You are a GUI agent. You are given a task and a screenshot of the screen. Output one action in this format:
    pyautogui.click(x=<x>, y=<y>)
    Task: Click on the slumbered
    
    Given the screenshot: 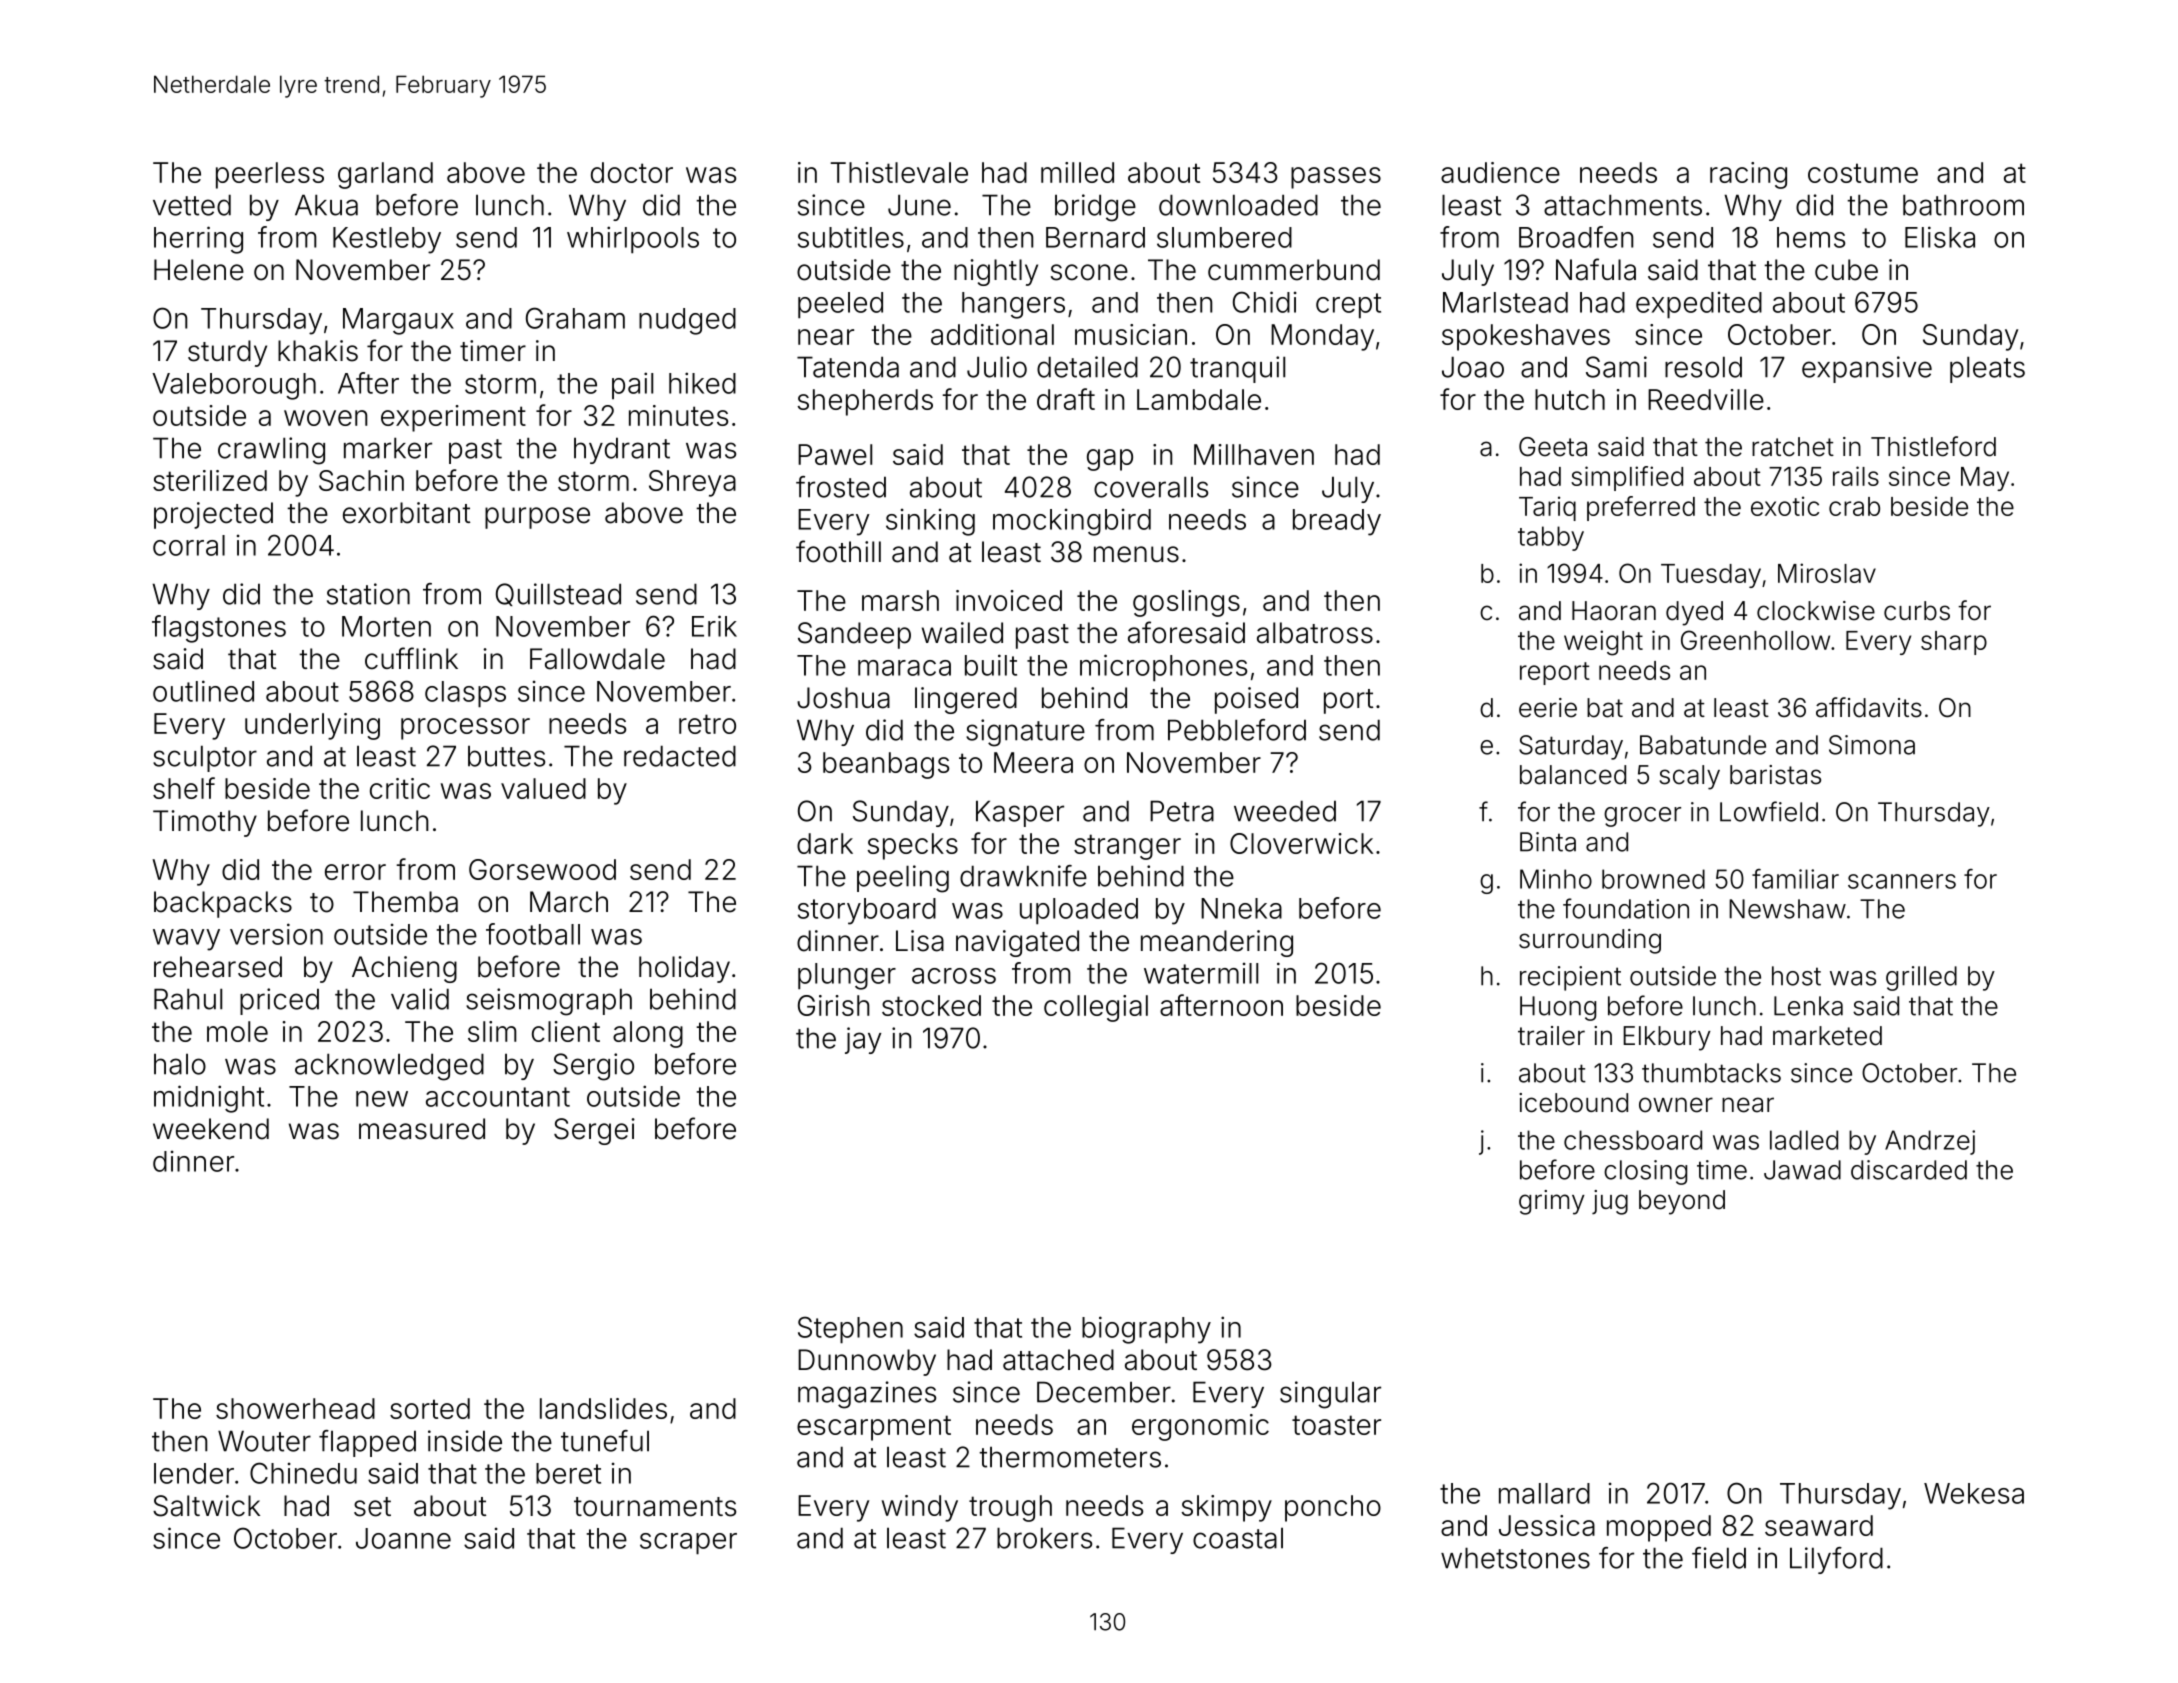 What is the action you would take?
    pyautogui.click(x=1224, y=237)
